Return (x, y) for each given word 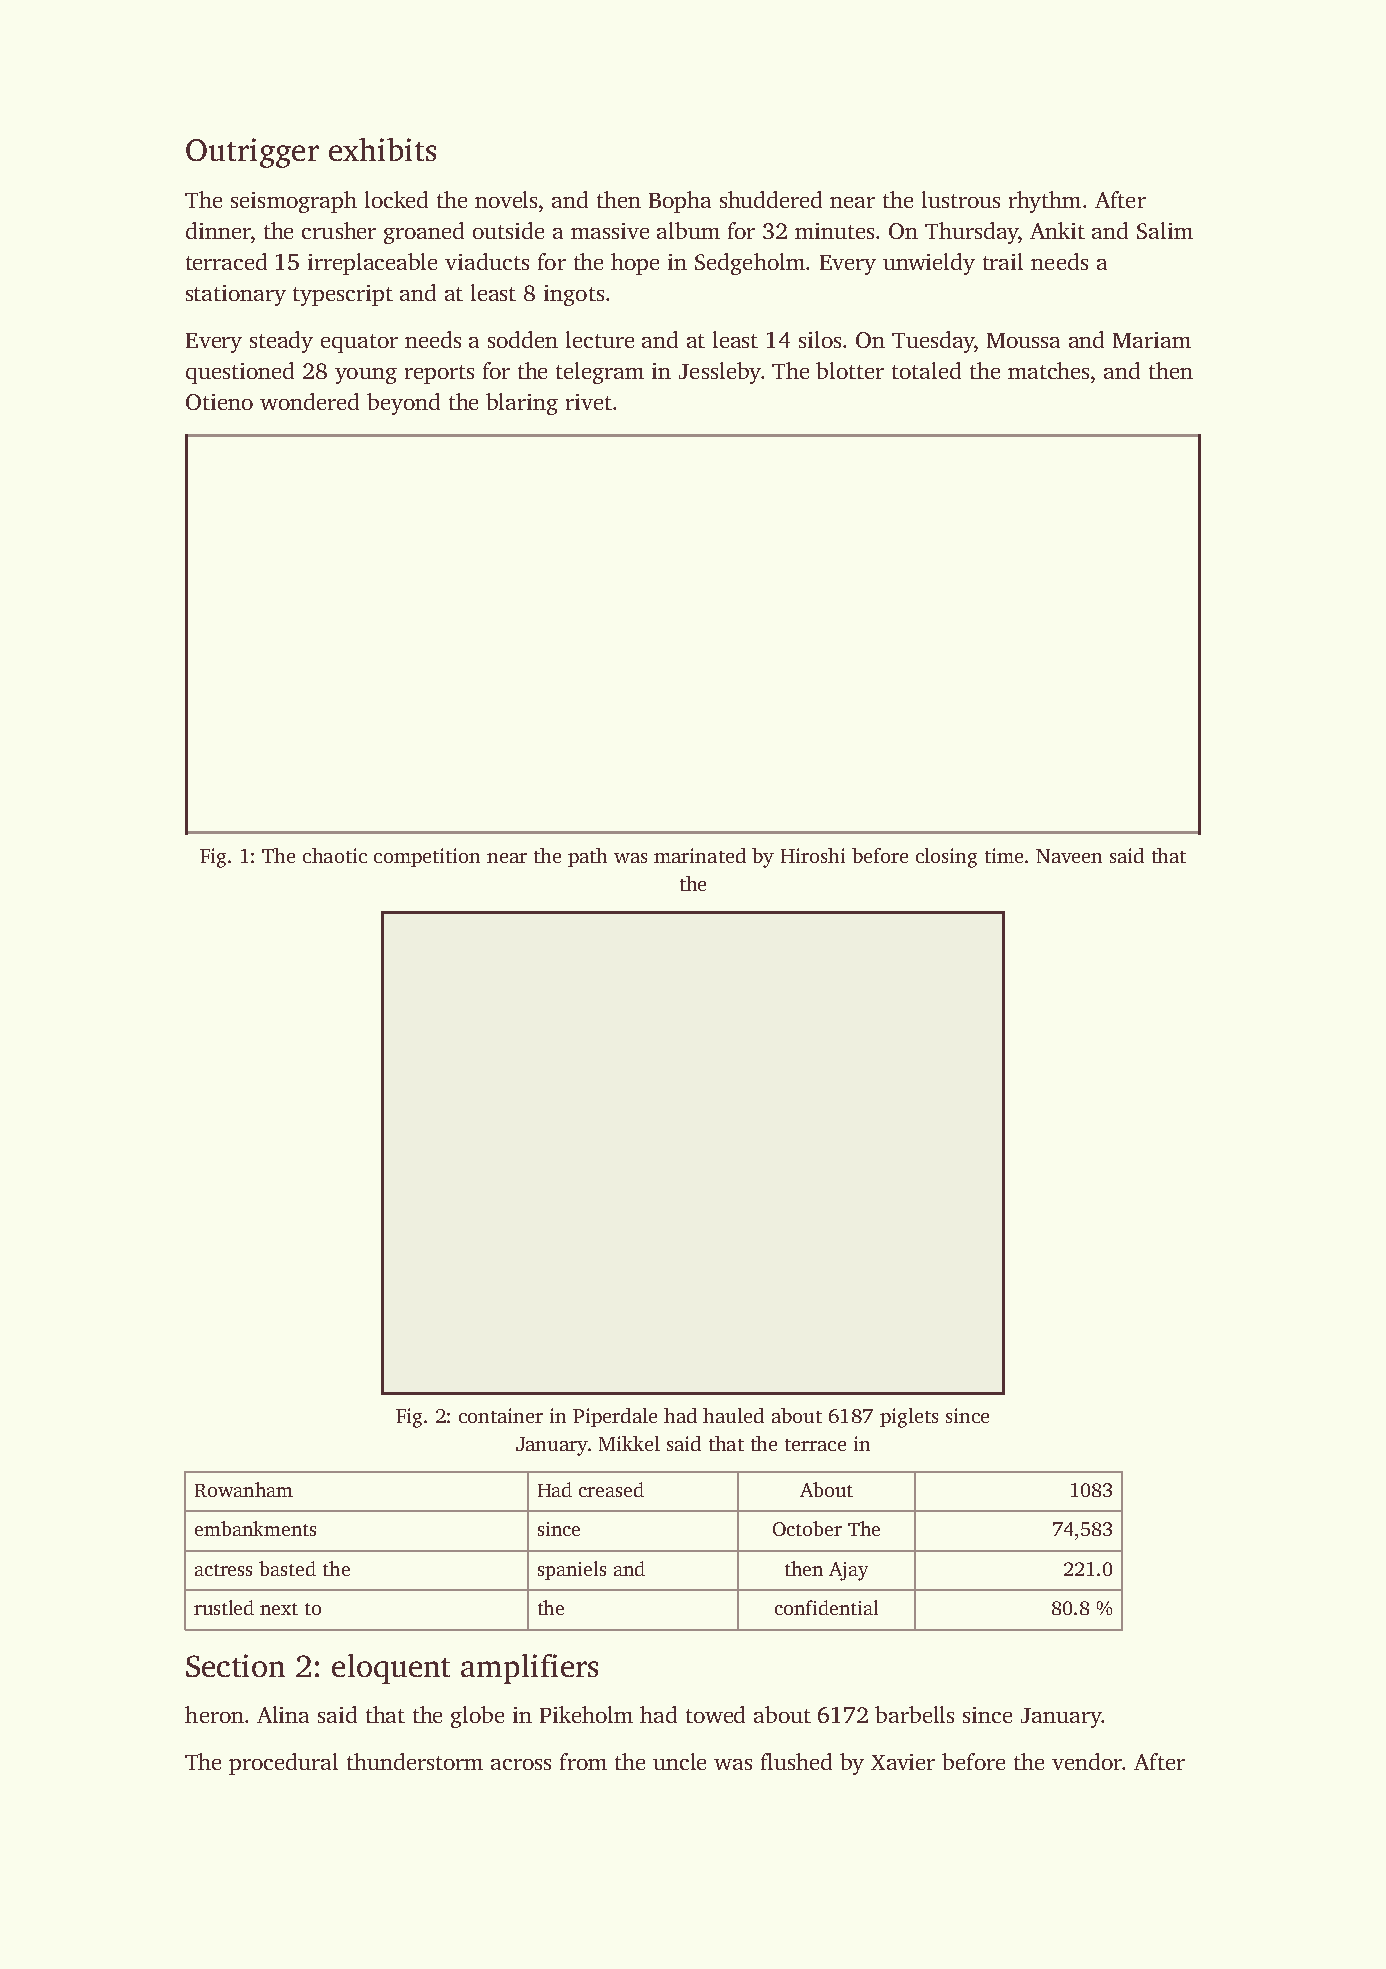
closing (946, 858)
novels (506, 199)
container (501, 1415)
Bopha (680, 202)
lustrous (961, 199)
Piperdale (615, 1417)
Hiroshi (813, 855)
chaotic (335, 855)
